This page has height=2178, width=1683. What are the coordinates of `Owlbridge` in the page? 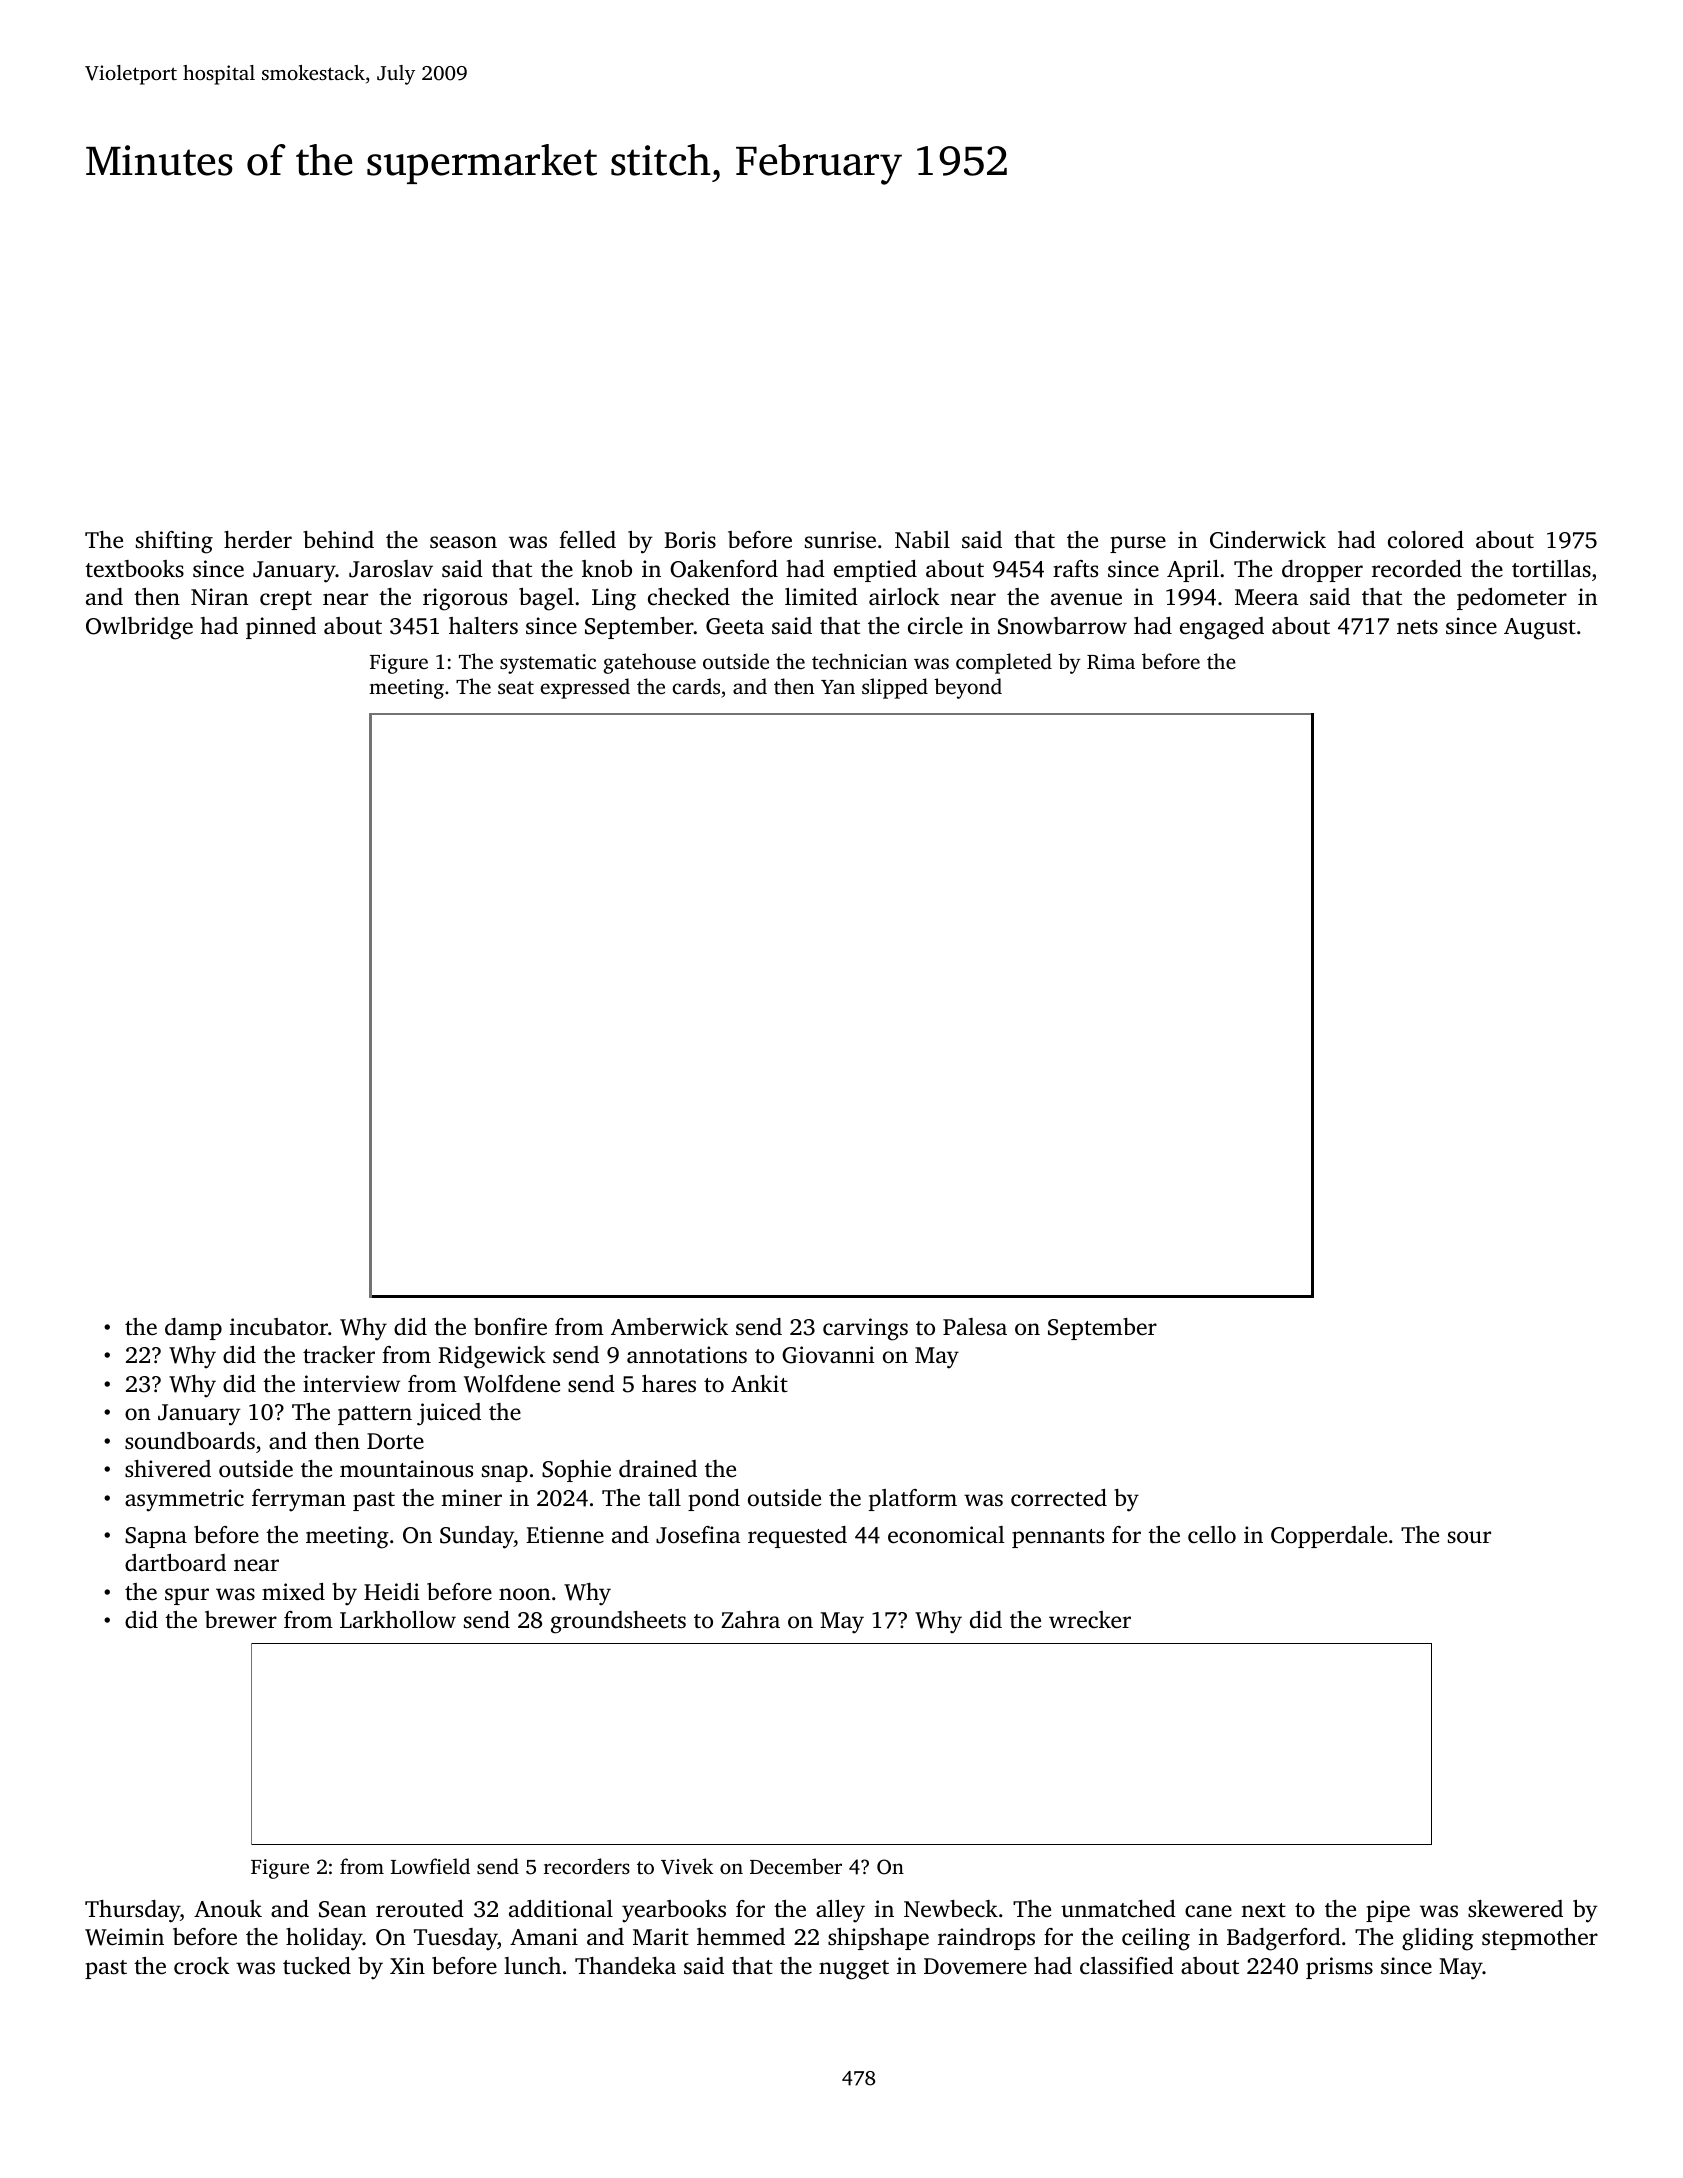 It's located at (139, 628).
